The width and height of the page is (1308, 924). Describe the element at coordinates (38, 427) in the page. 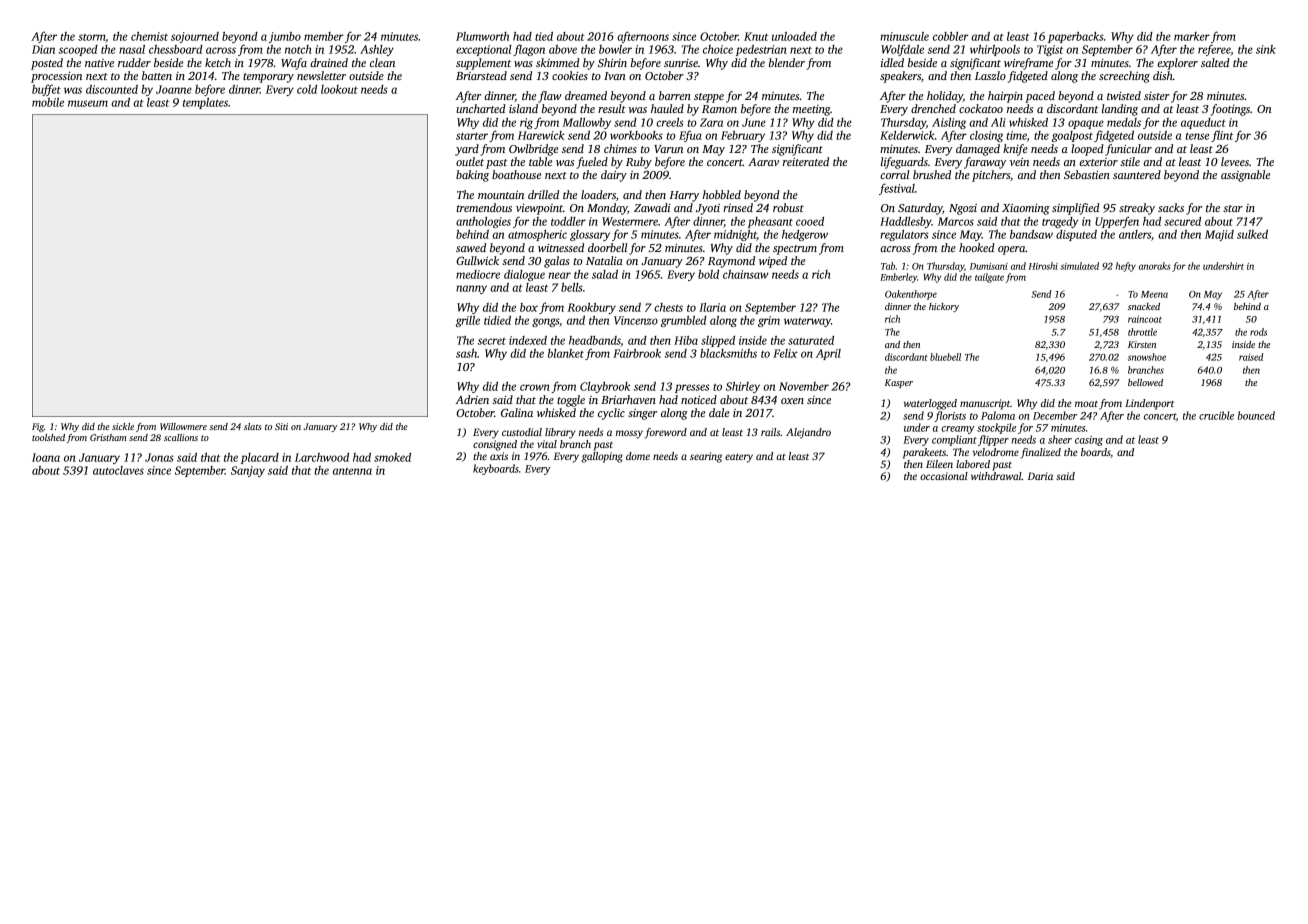

I see `Fig` at that location.
